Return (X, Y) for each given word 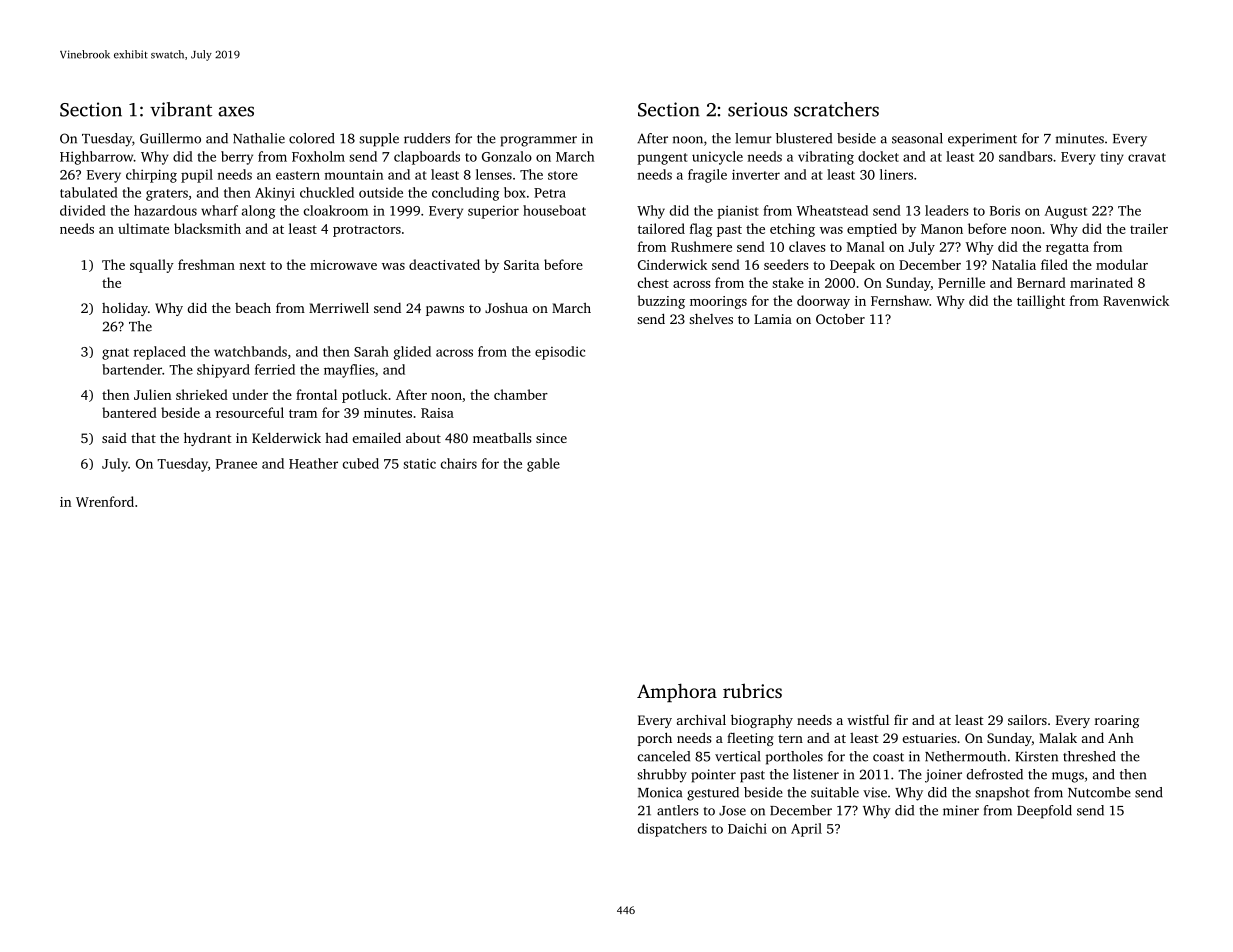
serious (758, 109)
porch (655, 739)
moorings (718, 302)
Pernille (961, 282)
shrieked (202, 394)
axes (236, 111)
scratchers (836, 109)
